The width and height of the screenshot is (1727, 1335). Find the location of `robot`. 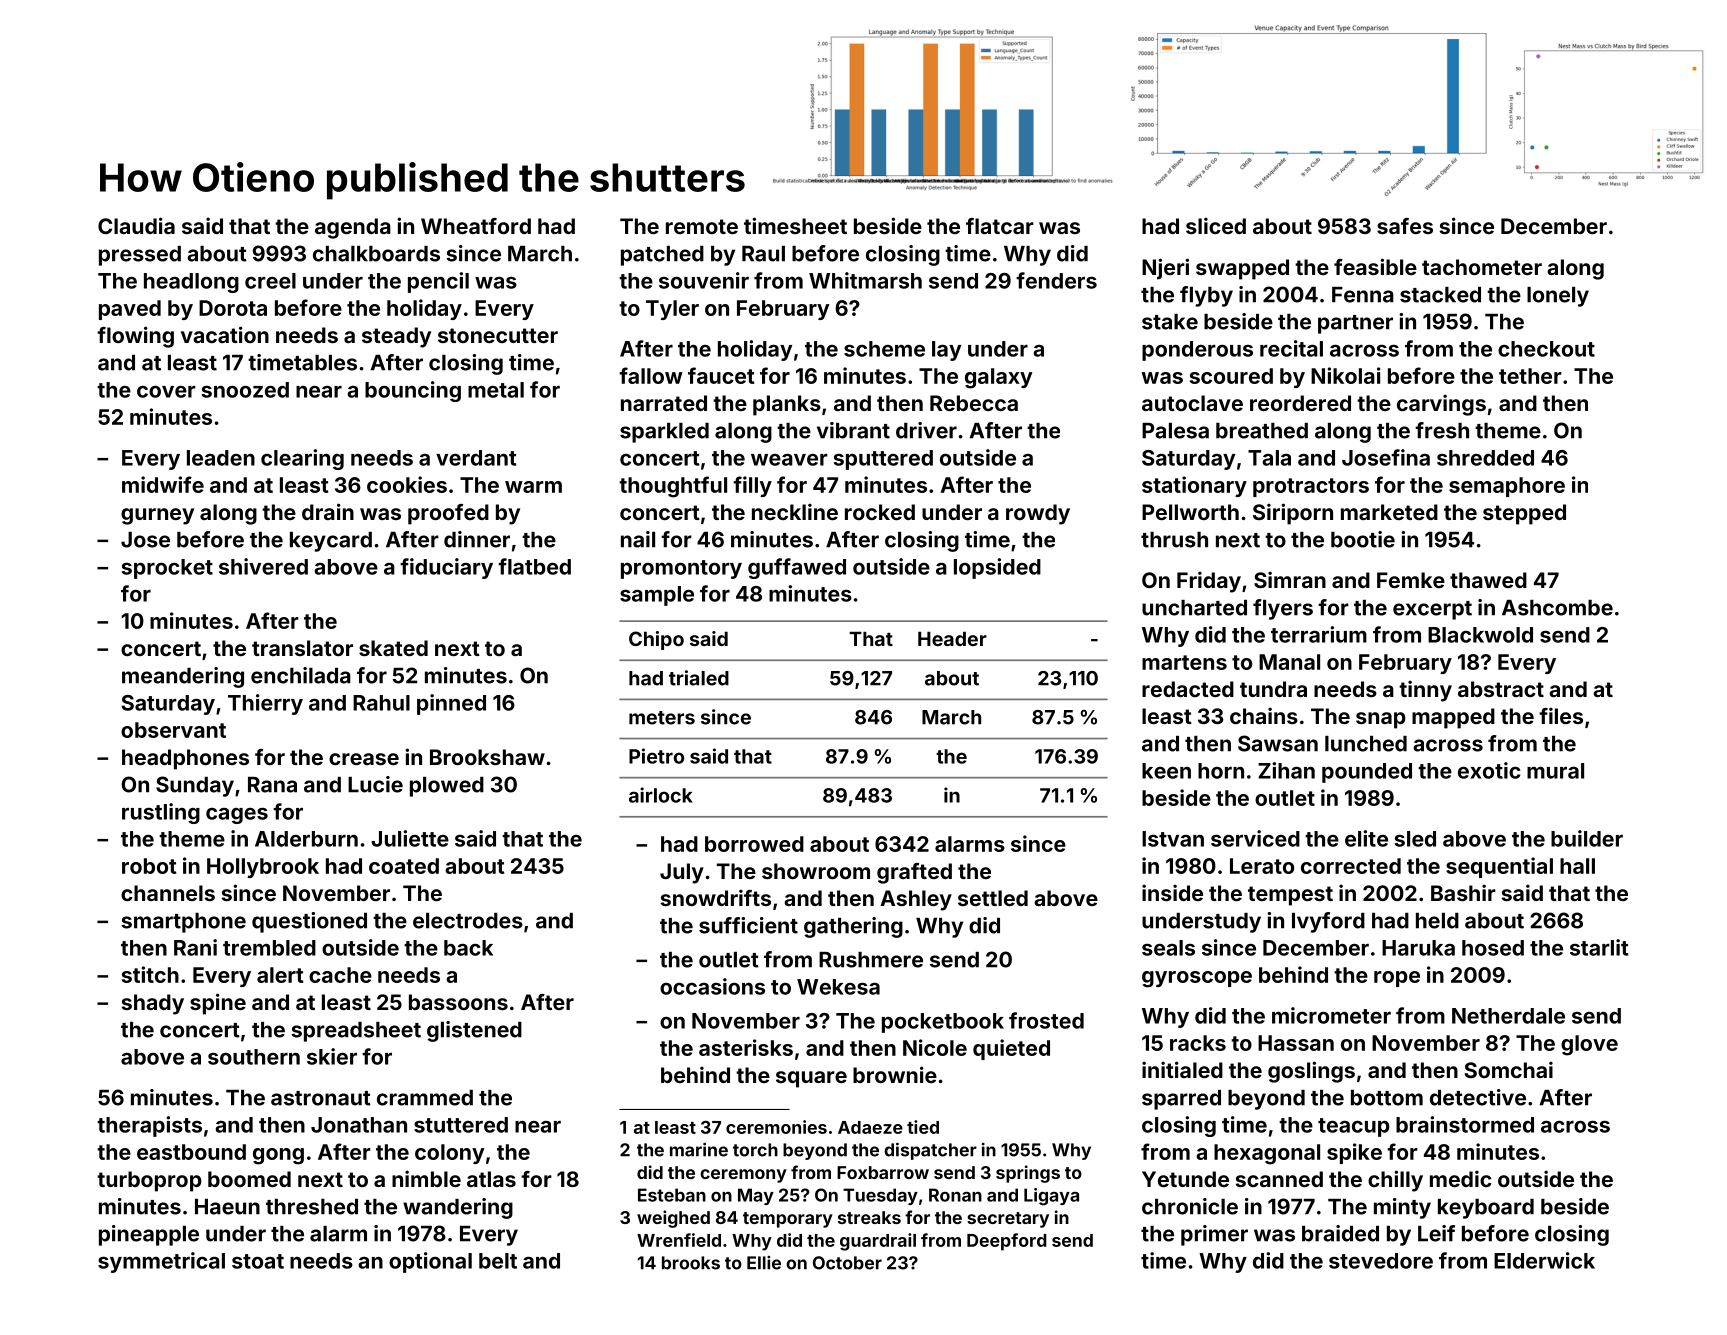

robot is located at coordinates (149, 866).
